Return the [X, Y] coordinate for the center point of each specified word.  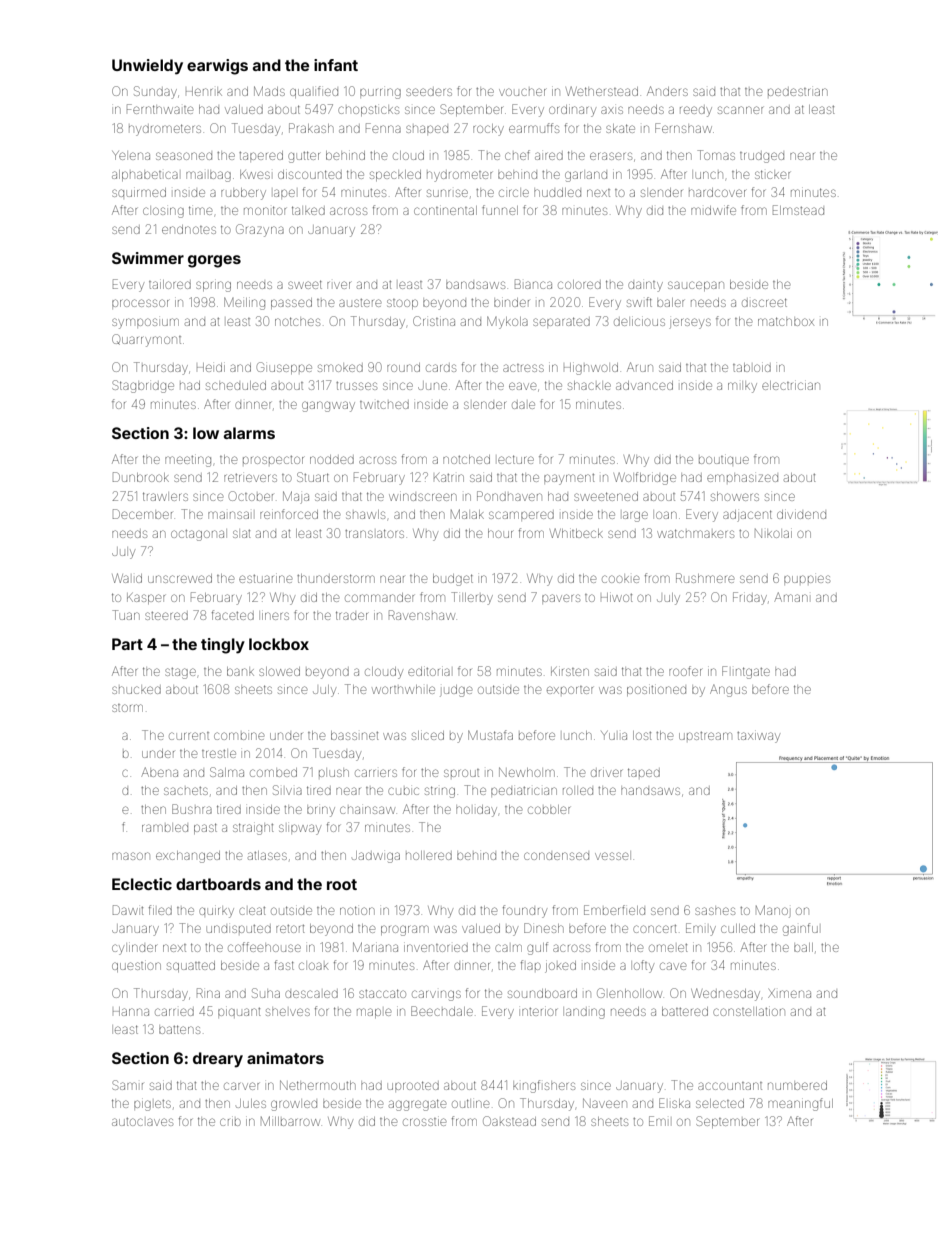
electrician [791, 385]
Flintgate [746, 672]
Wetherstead [602, 91]
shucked [136, 690]
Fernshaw [683, 128]
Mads [269, 91]
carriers [376, 773]
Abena [159, 772]
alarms [249, 433]
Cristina [434, 321]
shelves [288, 1012]
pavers [561, 598]
